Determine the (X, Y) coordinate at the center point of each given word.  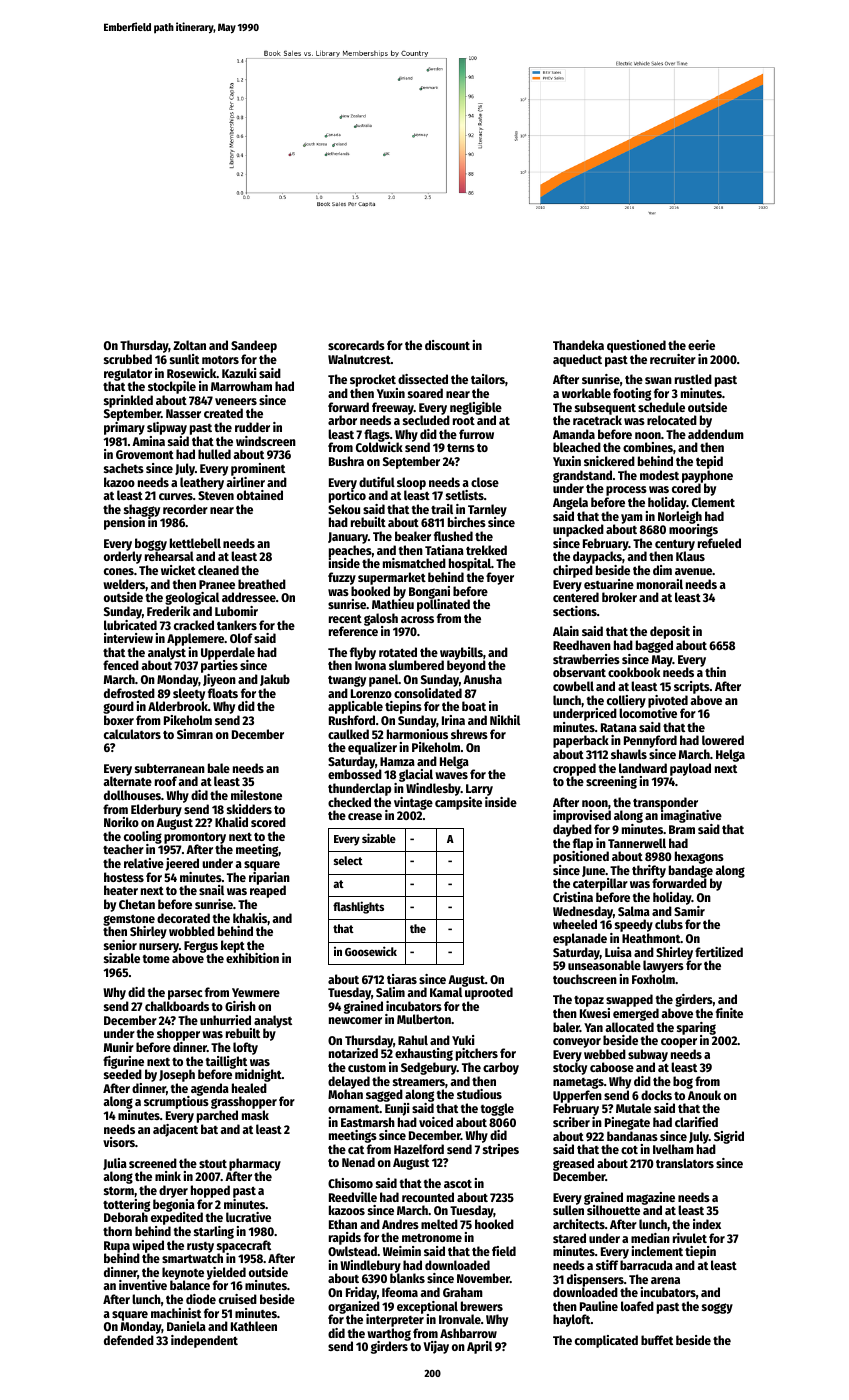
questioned (636, 346)
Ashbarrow (468, 1333)
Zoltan (189, 345)
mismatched (414, 563)
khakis (250, 918)
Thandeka (578, 345)
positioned (581, 857)
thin (715, 672)
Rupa (117, 1247)
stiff (607, 1265)
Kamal (446, 992)
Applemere (195, 639)
